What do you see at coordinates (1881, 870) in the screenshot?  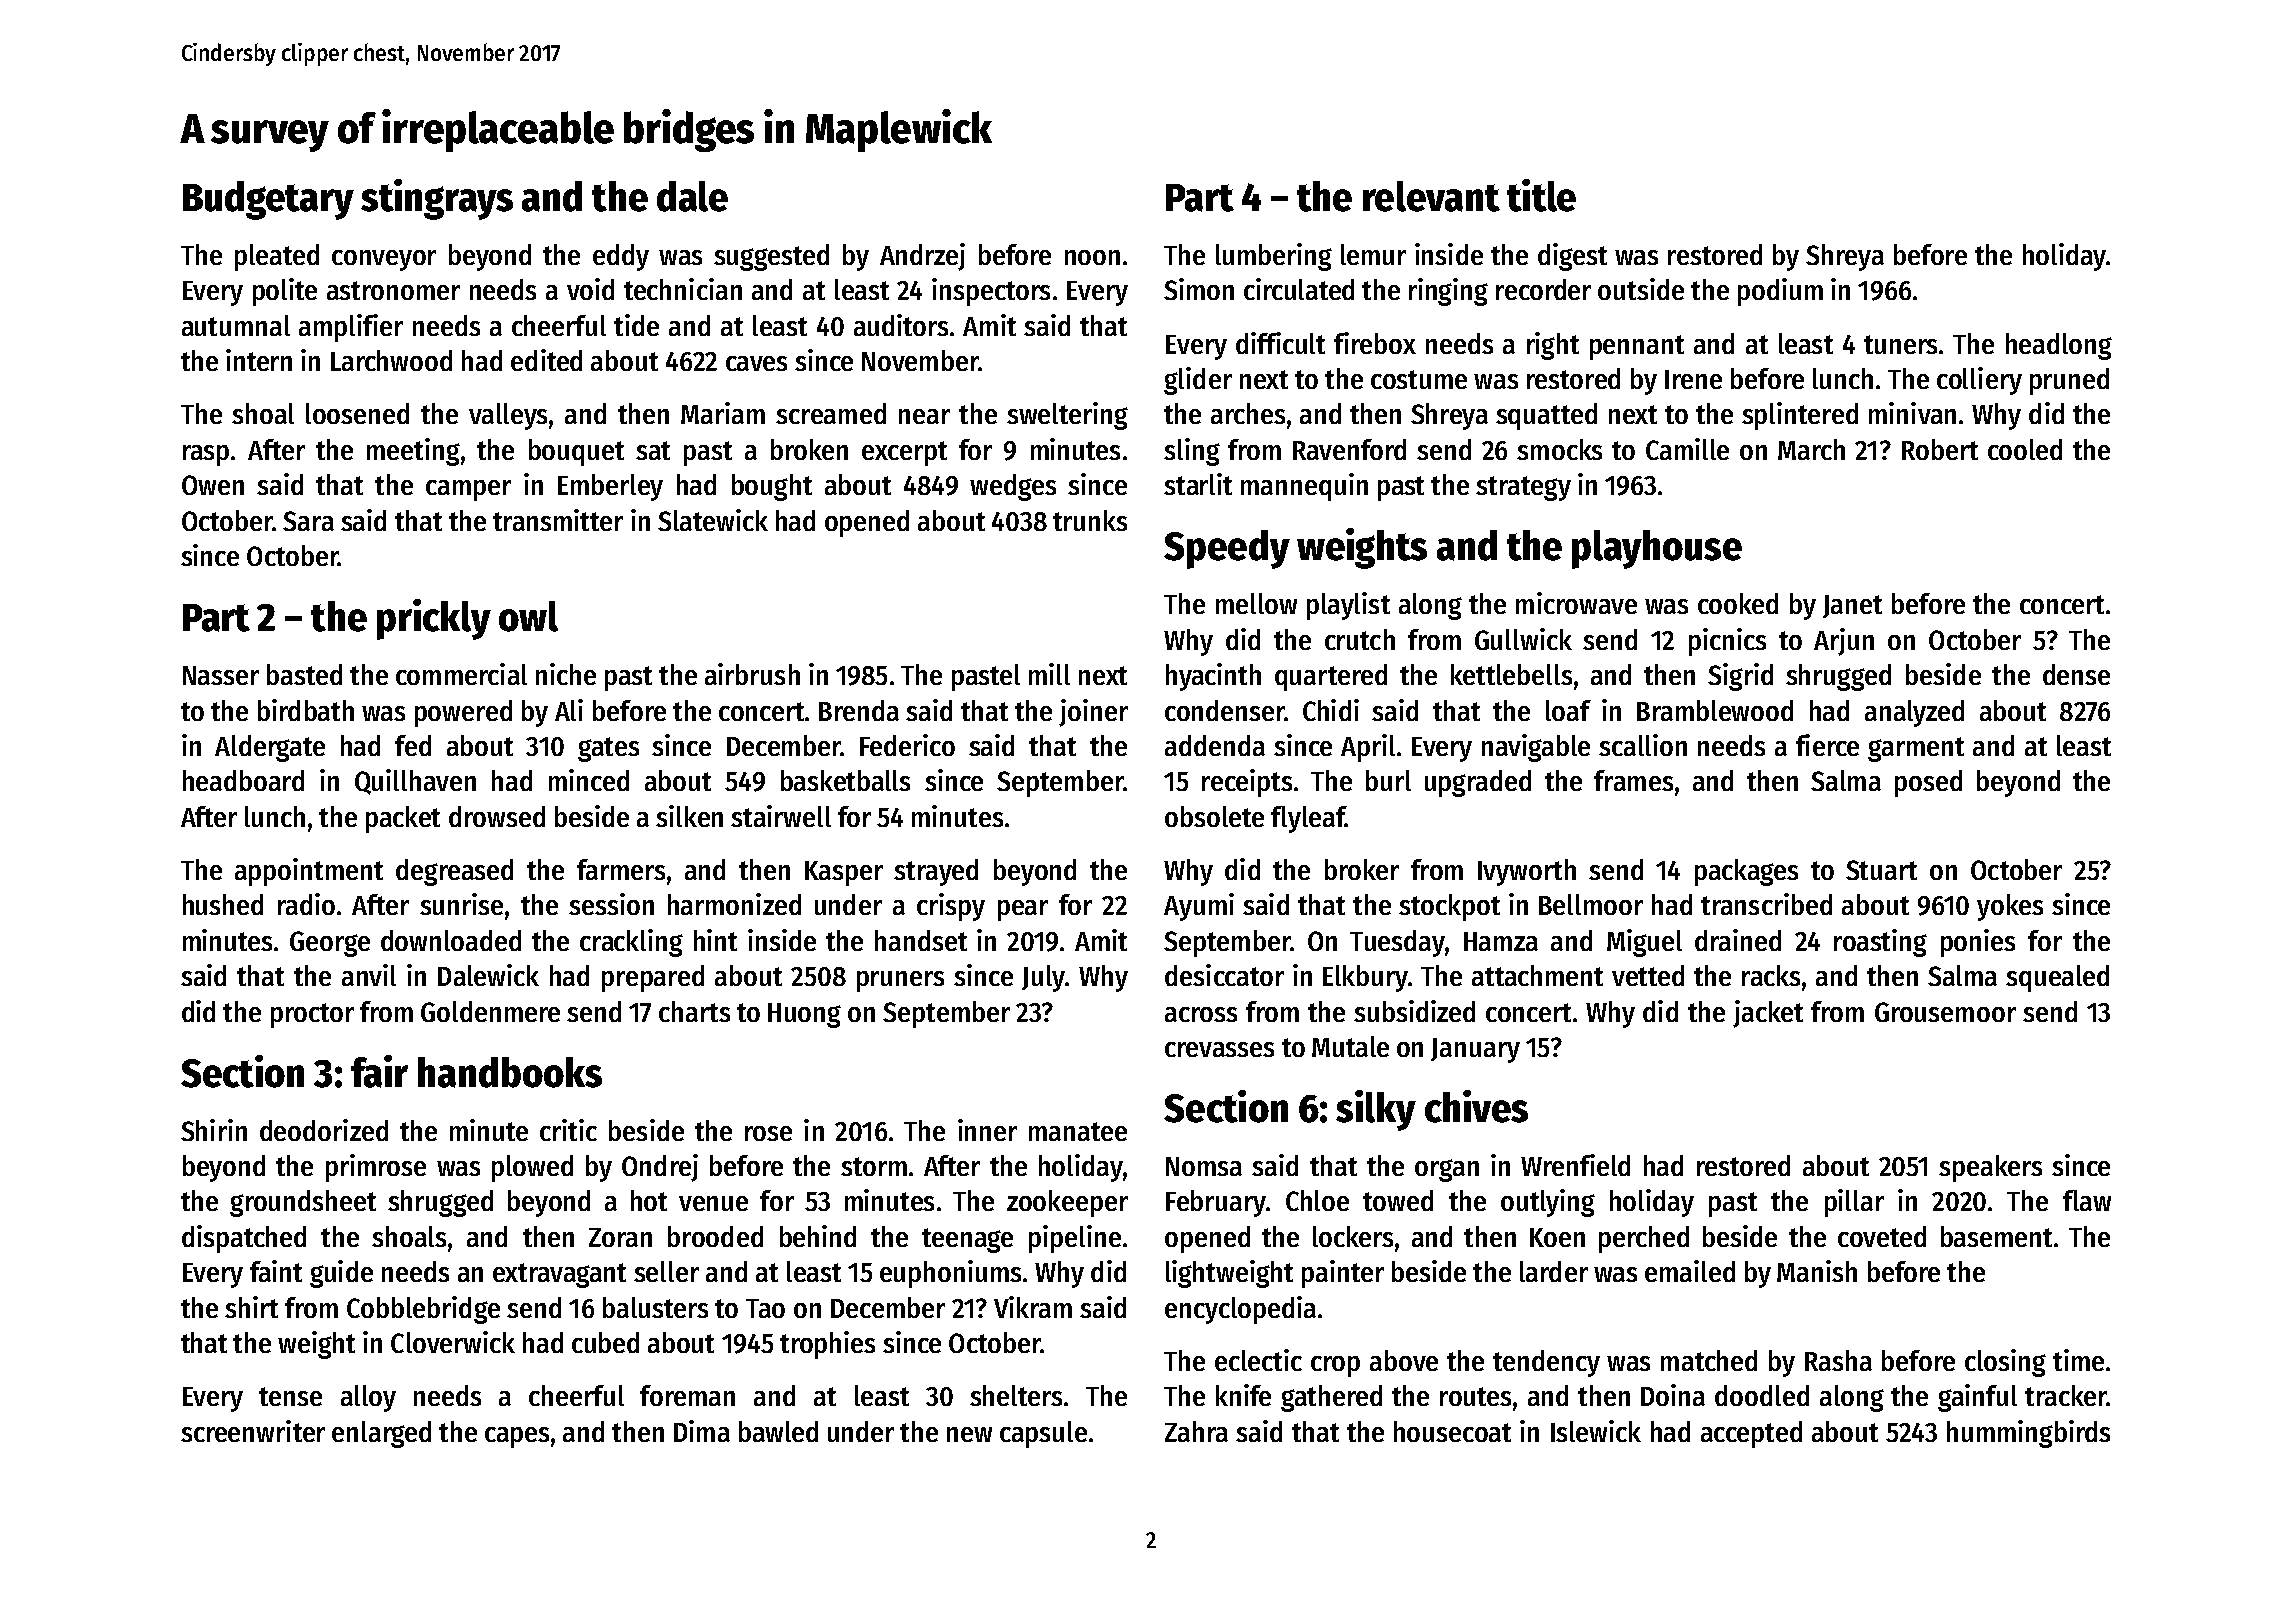 I see `Stuart` at bounding box center [1881, 870].
